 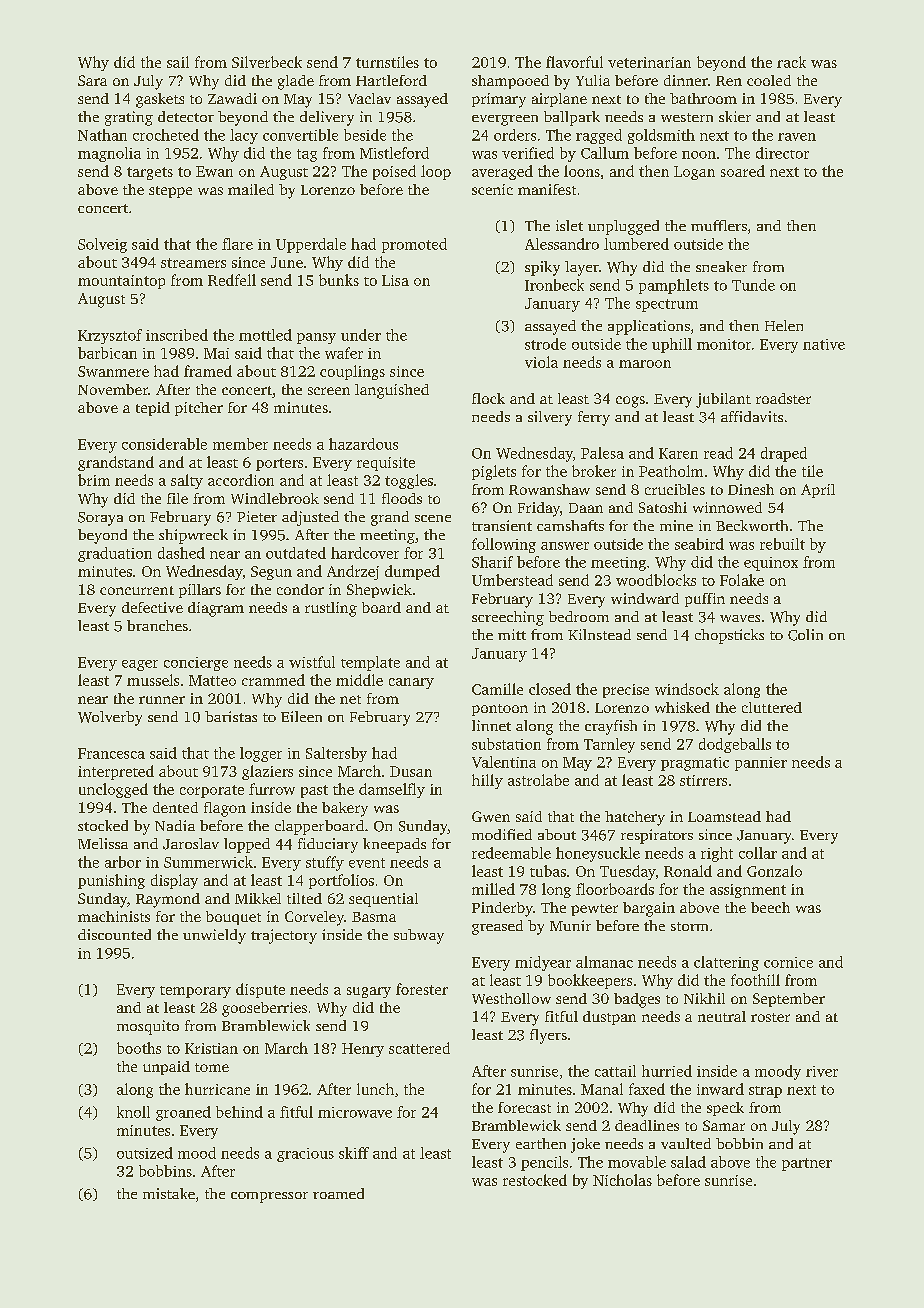 I want to click on Camille, so click(x=497, y=689).
